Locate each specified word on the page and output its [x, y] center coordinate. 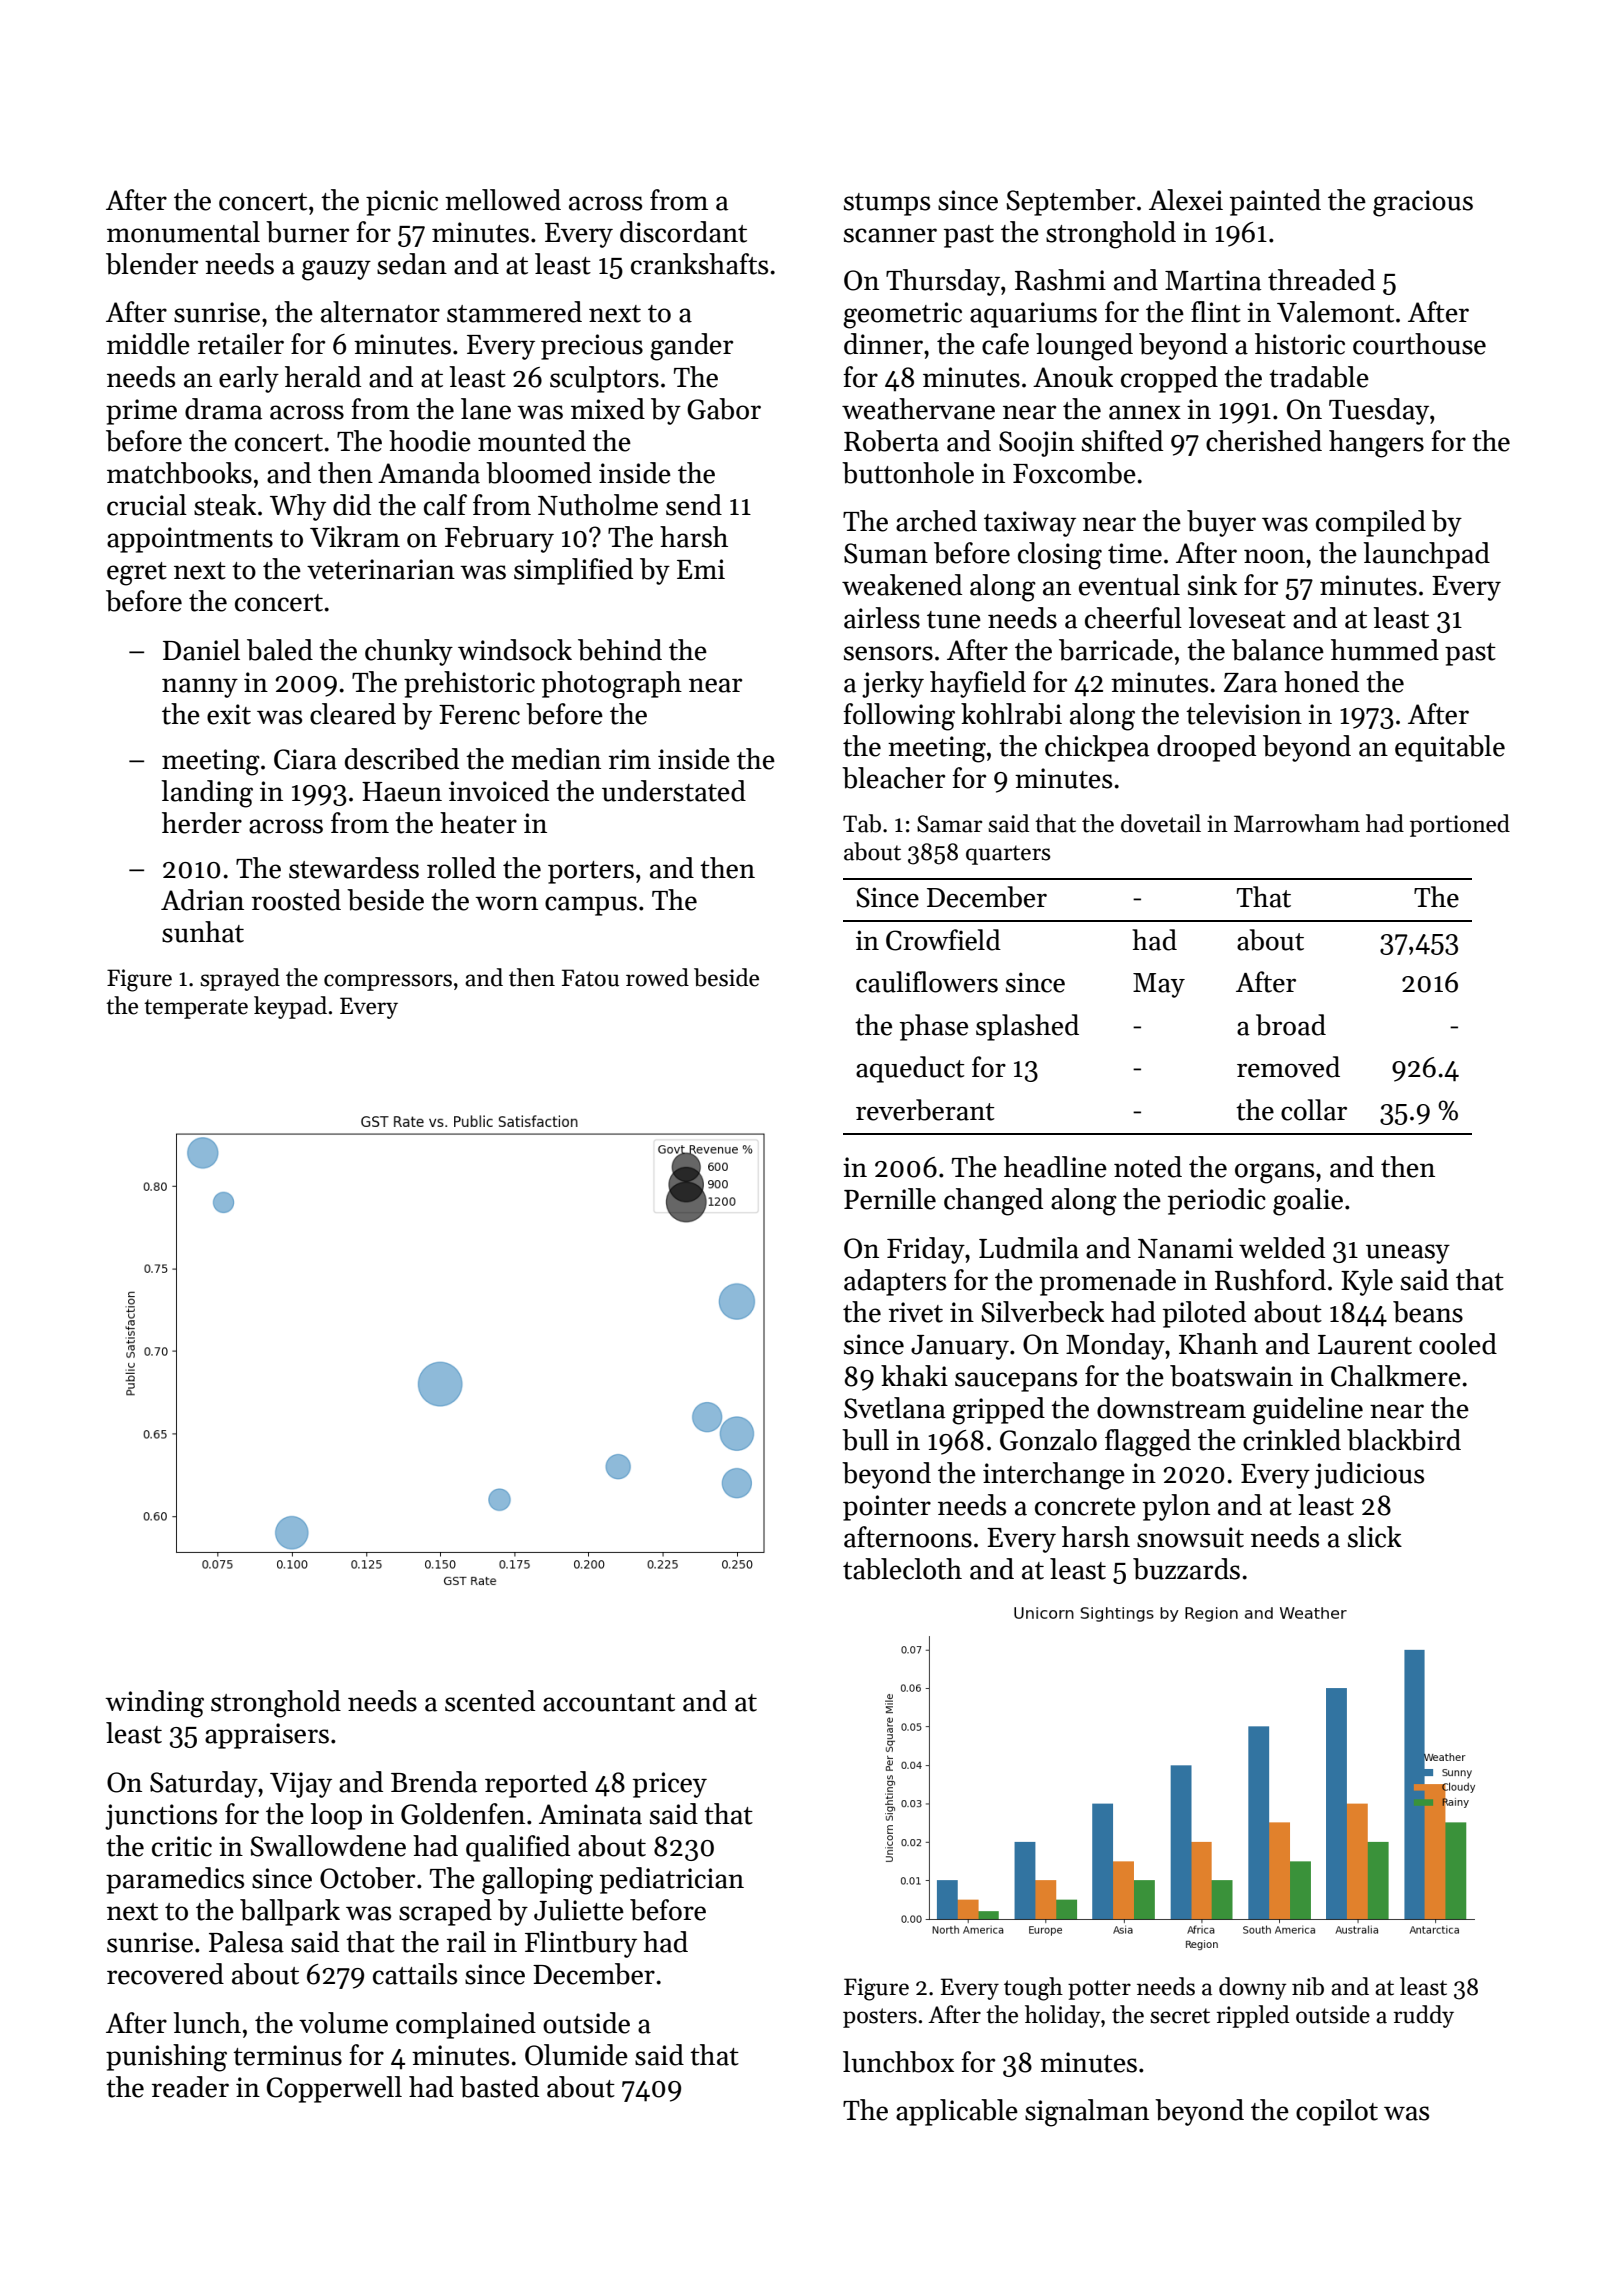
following [899, 717]
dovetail [1161, 823]
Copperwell [334, 2089]
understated [674, 791]
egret [137, 574]
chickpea [1097, 748]
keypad [290, 1007]
